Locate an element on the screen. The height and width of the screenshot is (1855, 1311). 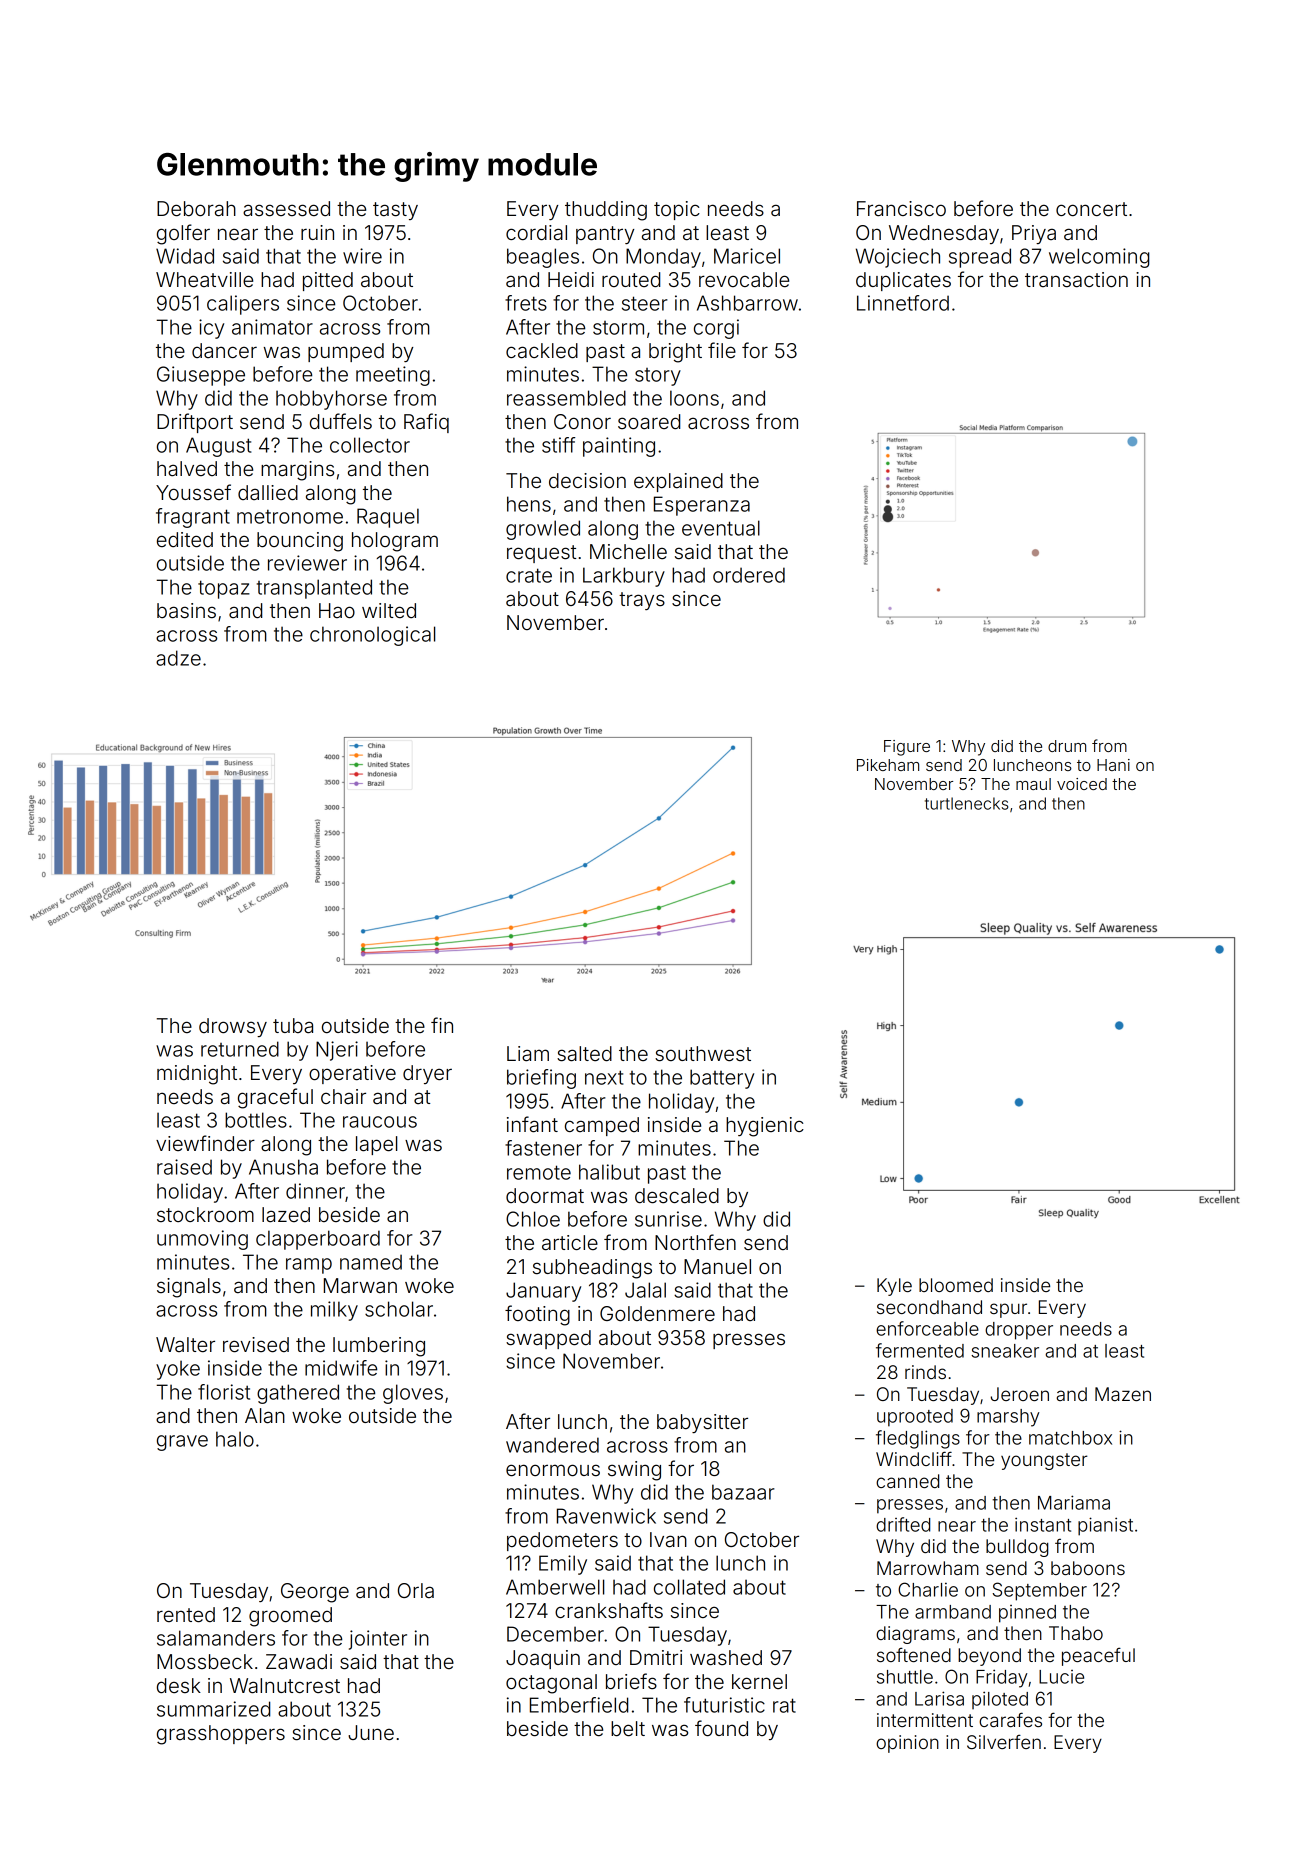
concert is located at coordinates (1091, 209).
